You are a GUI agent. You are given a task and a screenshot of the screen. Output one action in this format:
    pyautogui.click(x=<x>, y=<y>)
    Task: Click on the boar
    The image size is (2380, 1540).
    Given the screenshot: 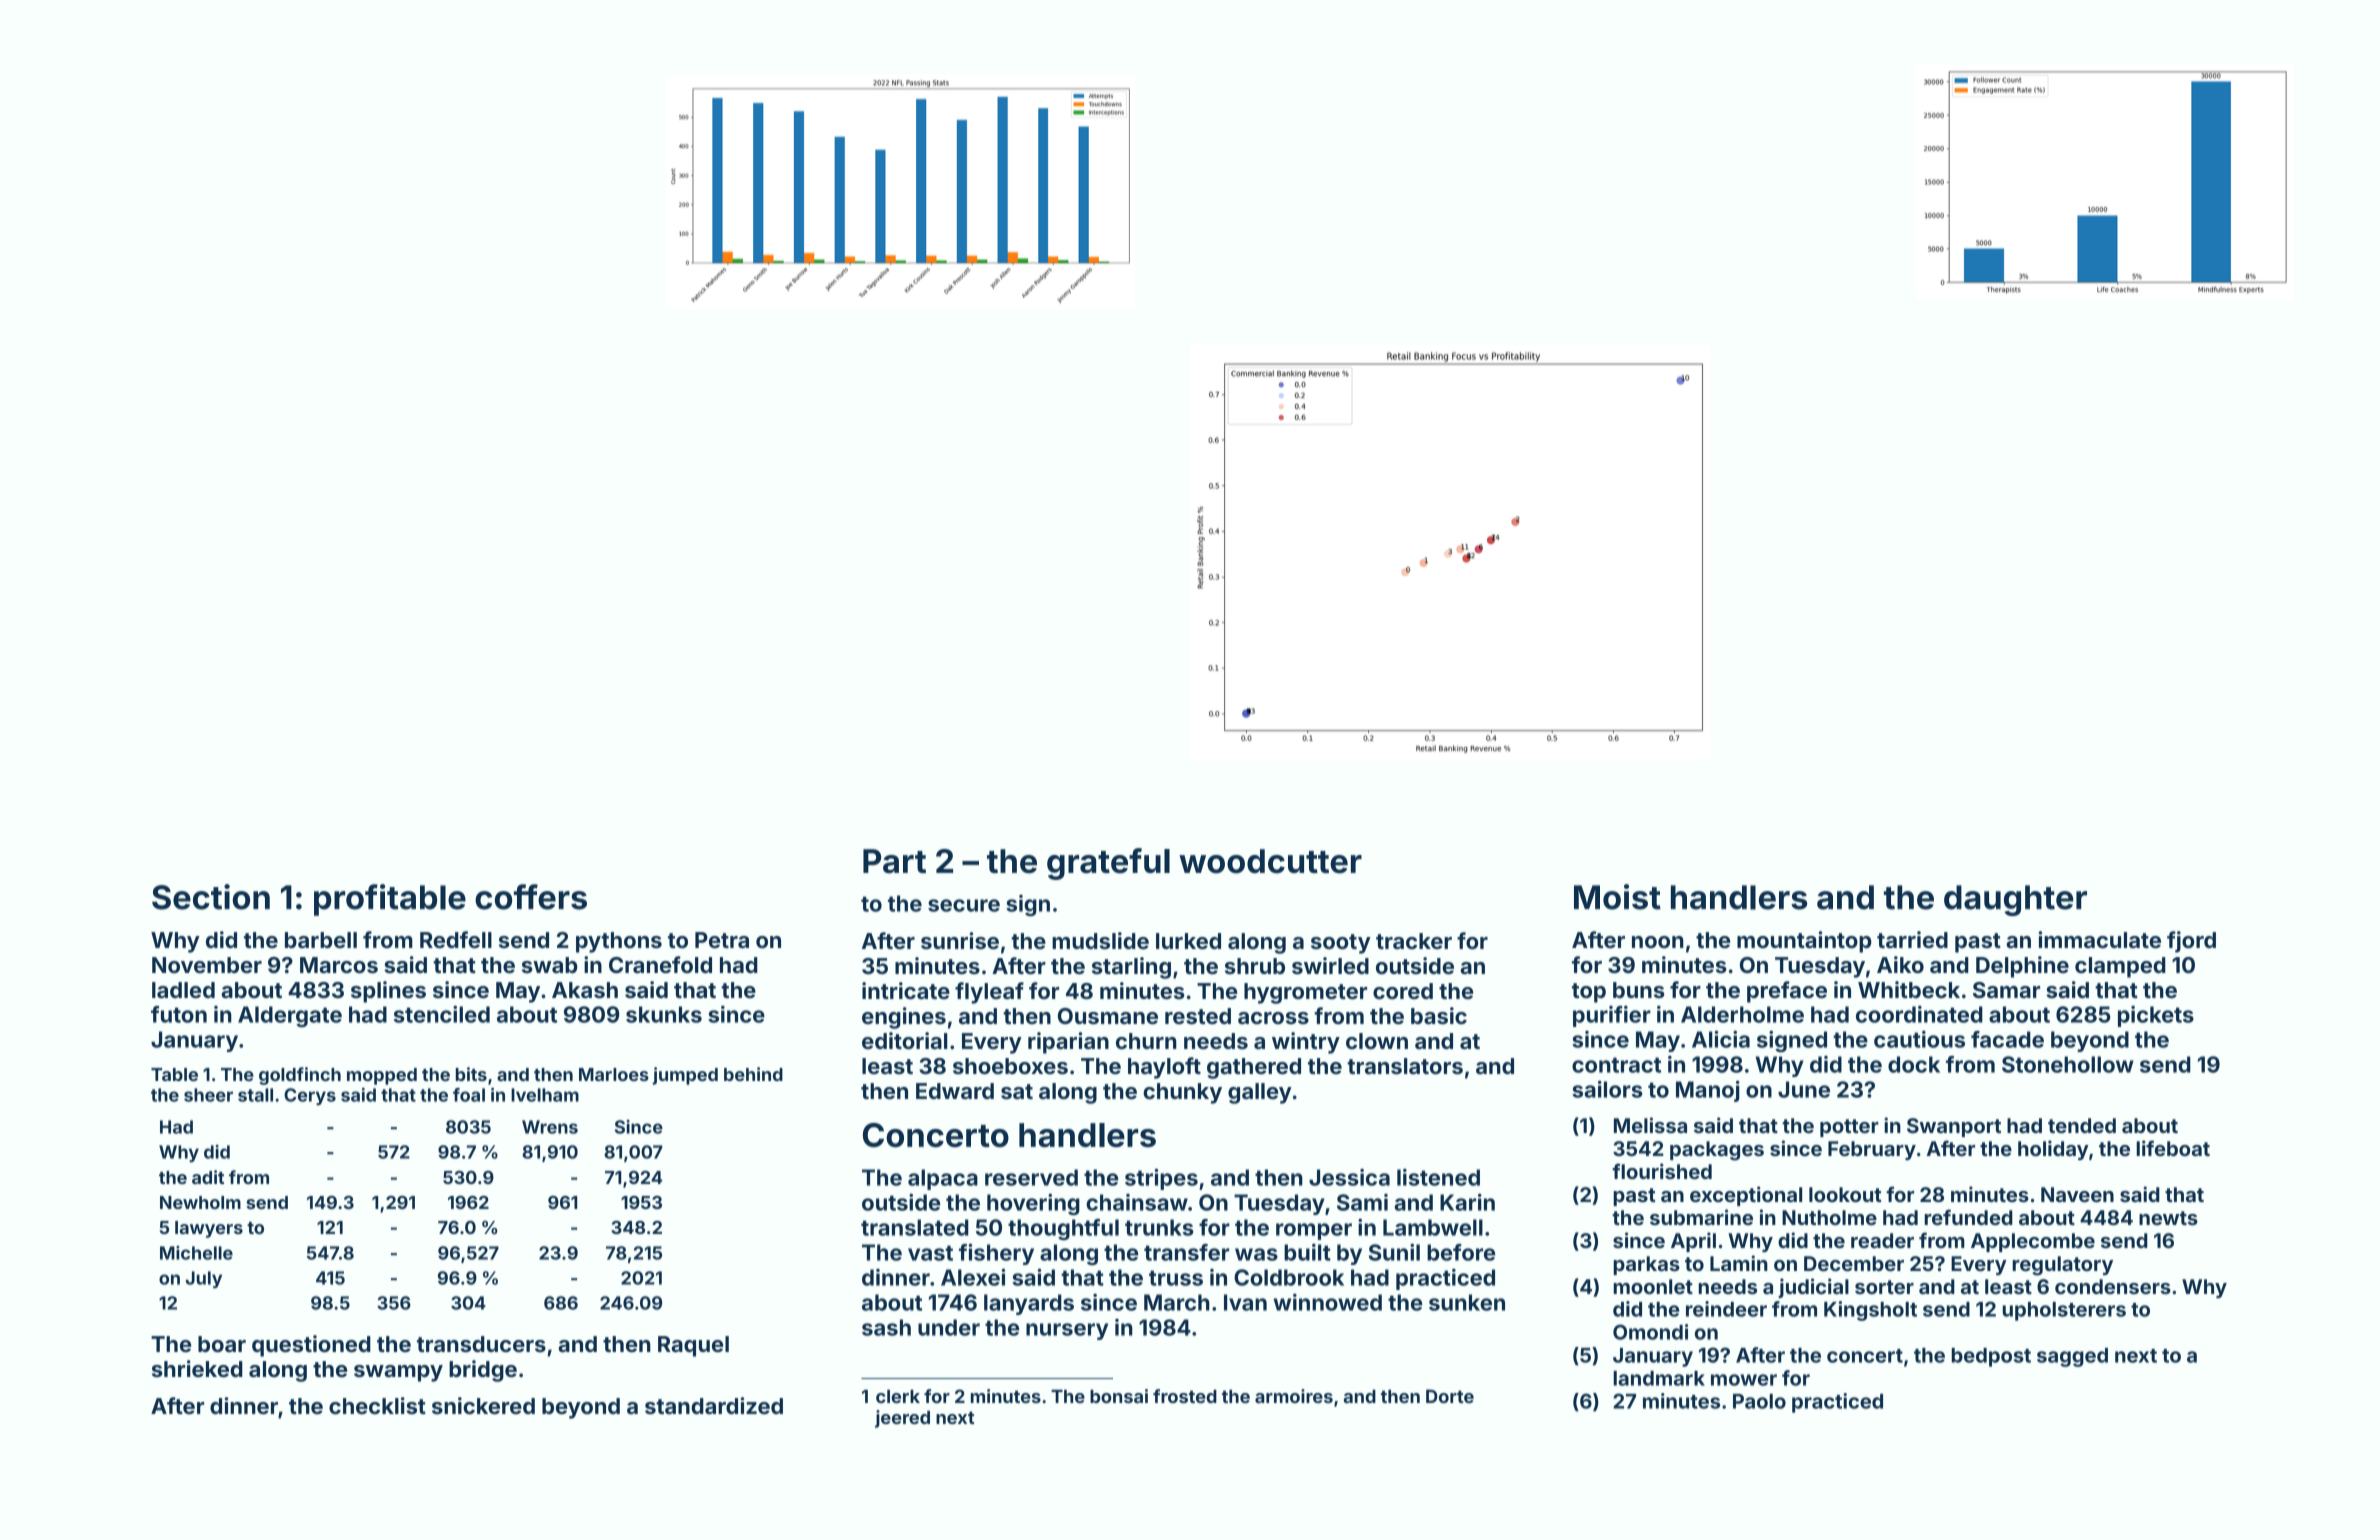 What is the action you would take?
    pyautogui.click(x=222, y=1344)
